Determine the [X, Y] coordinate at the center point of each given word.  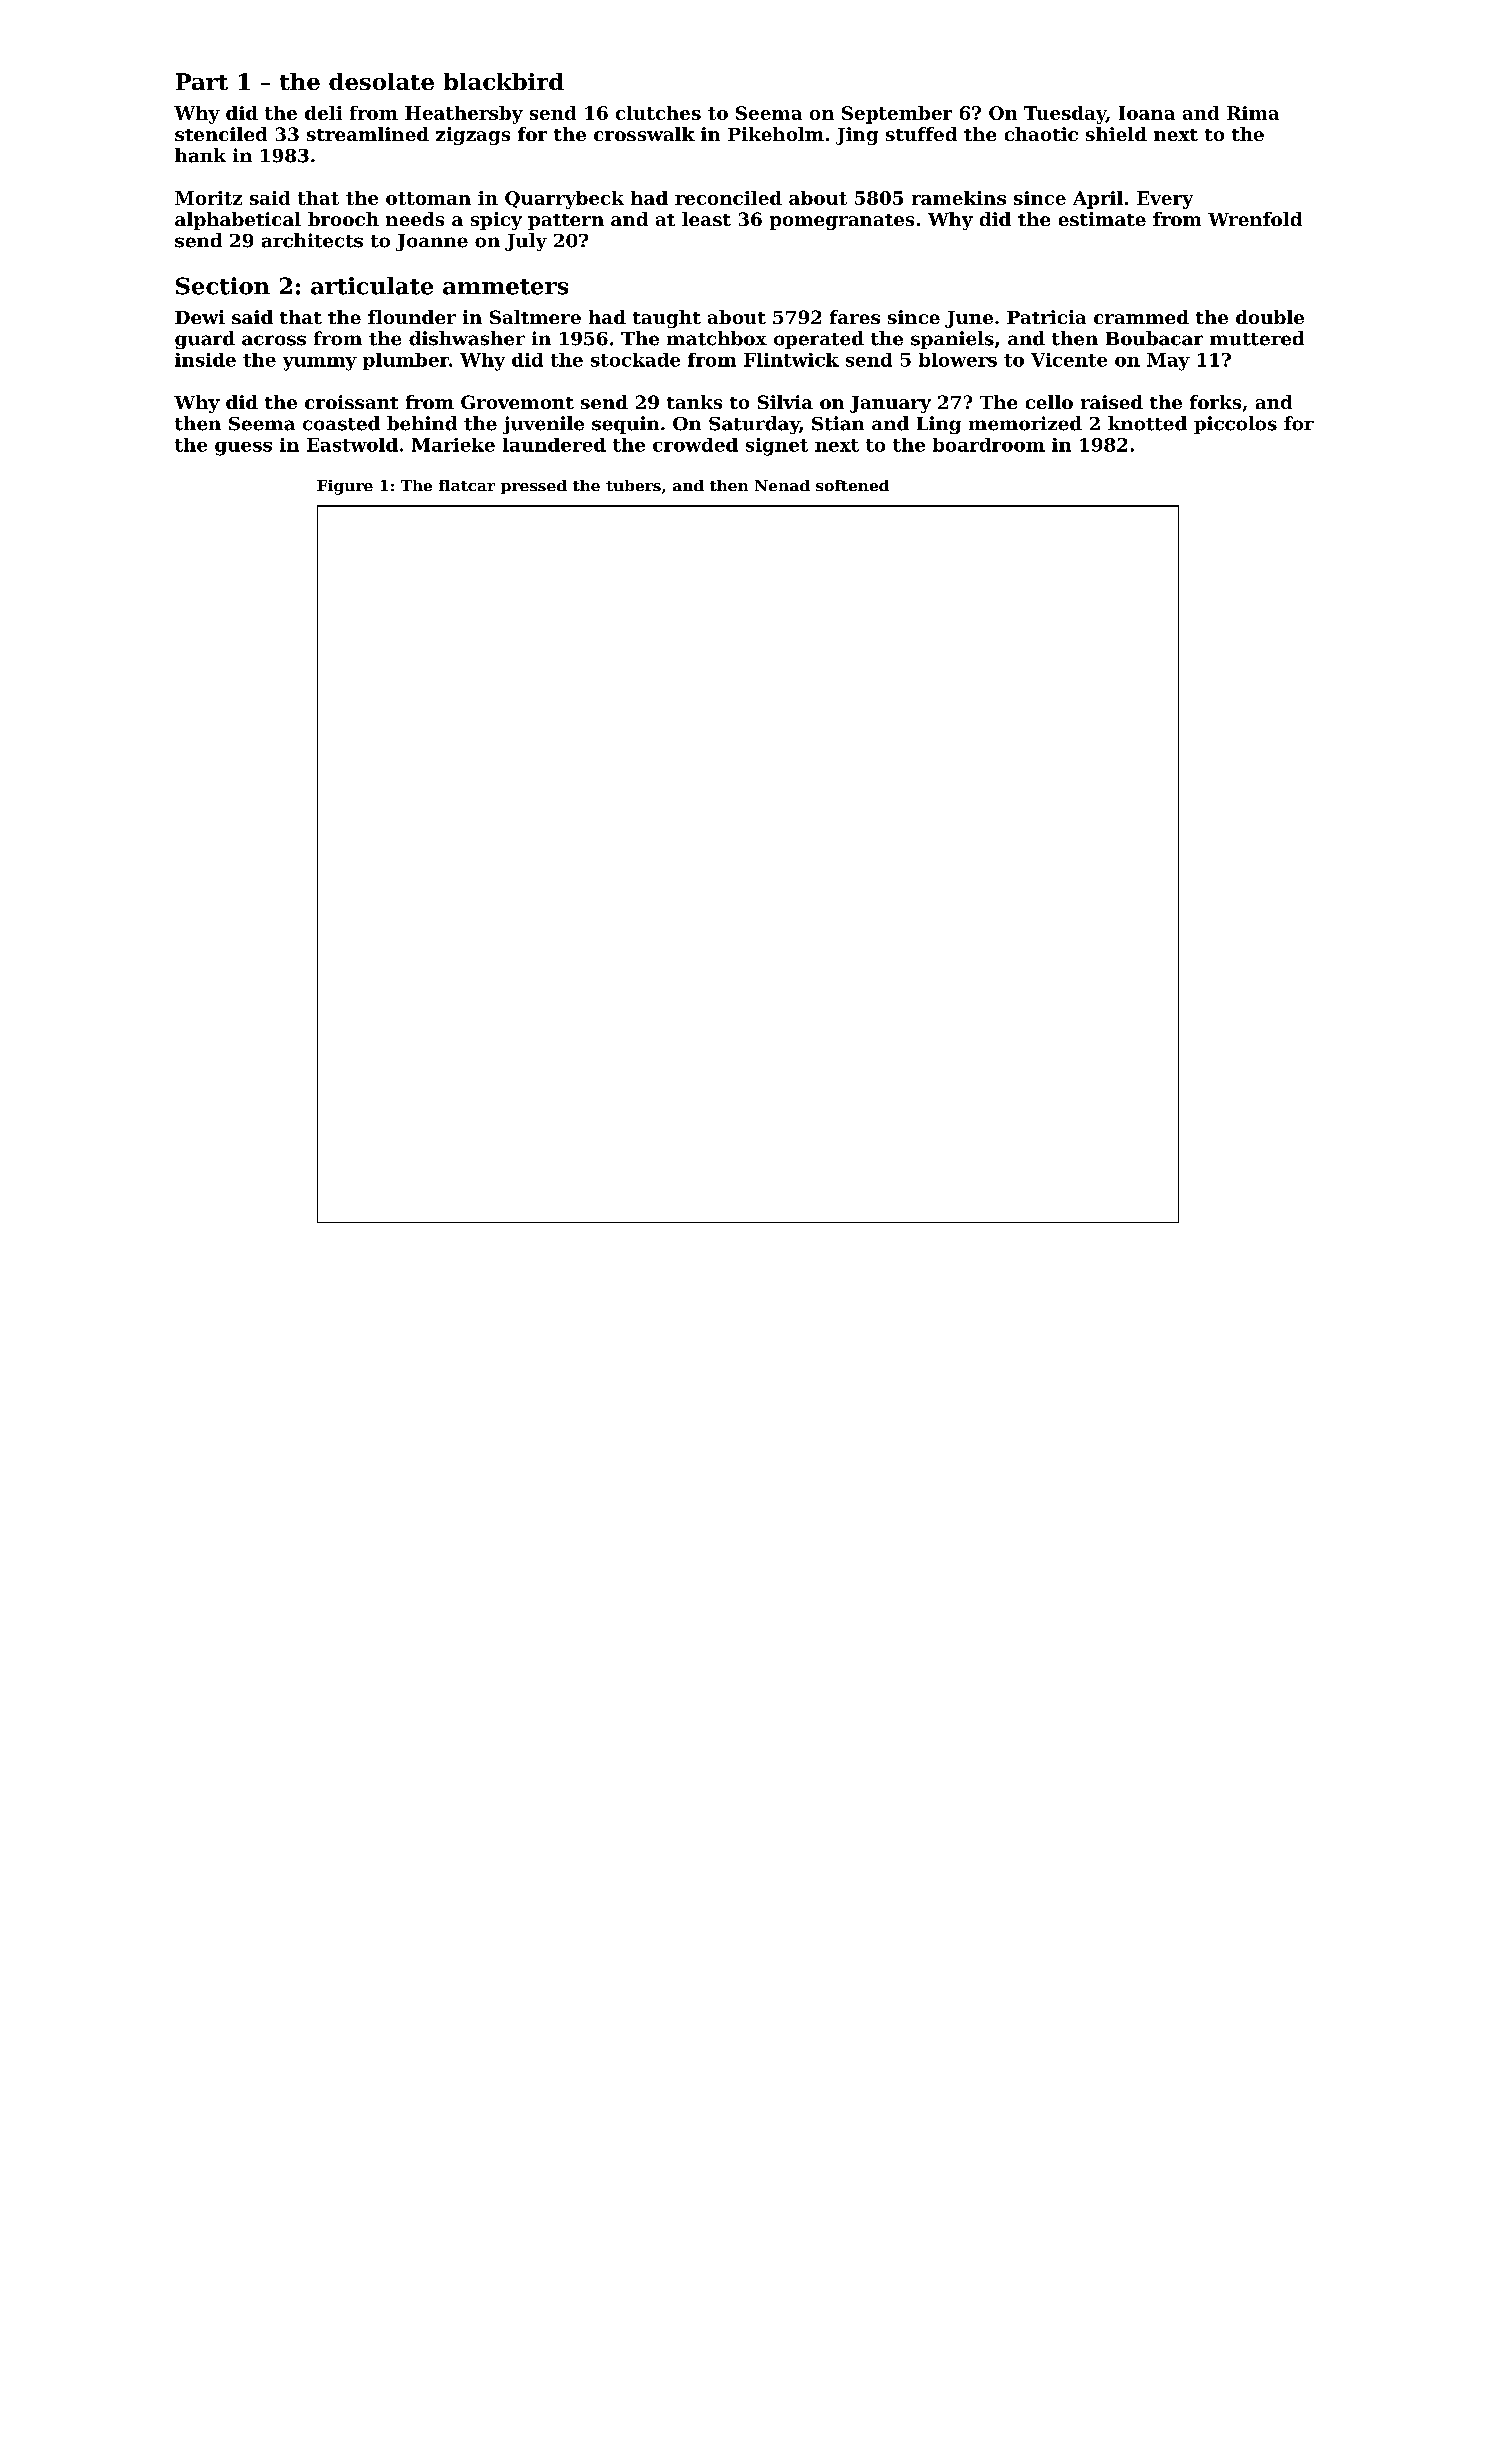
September [897, 115]
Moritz [208, 198]
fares [855, 317]
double [1270, 317]
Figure [345, 487]
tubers [633, 485]
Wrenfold [1255, 219]
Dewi [200, 317]
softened [852, 485]
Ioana [1147, 113]
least [706, 219]
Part [202, 81]
